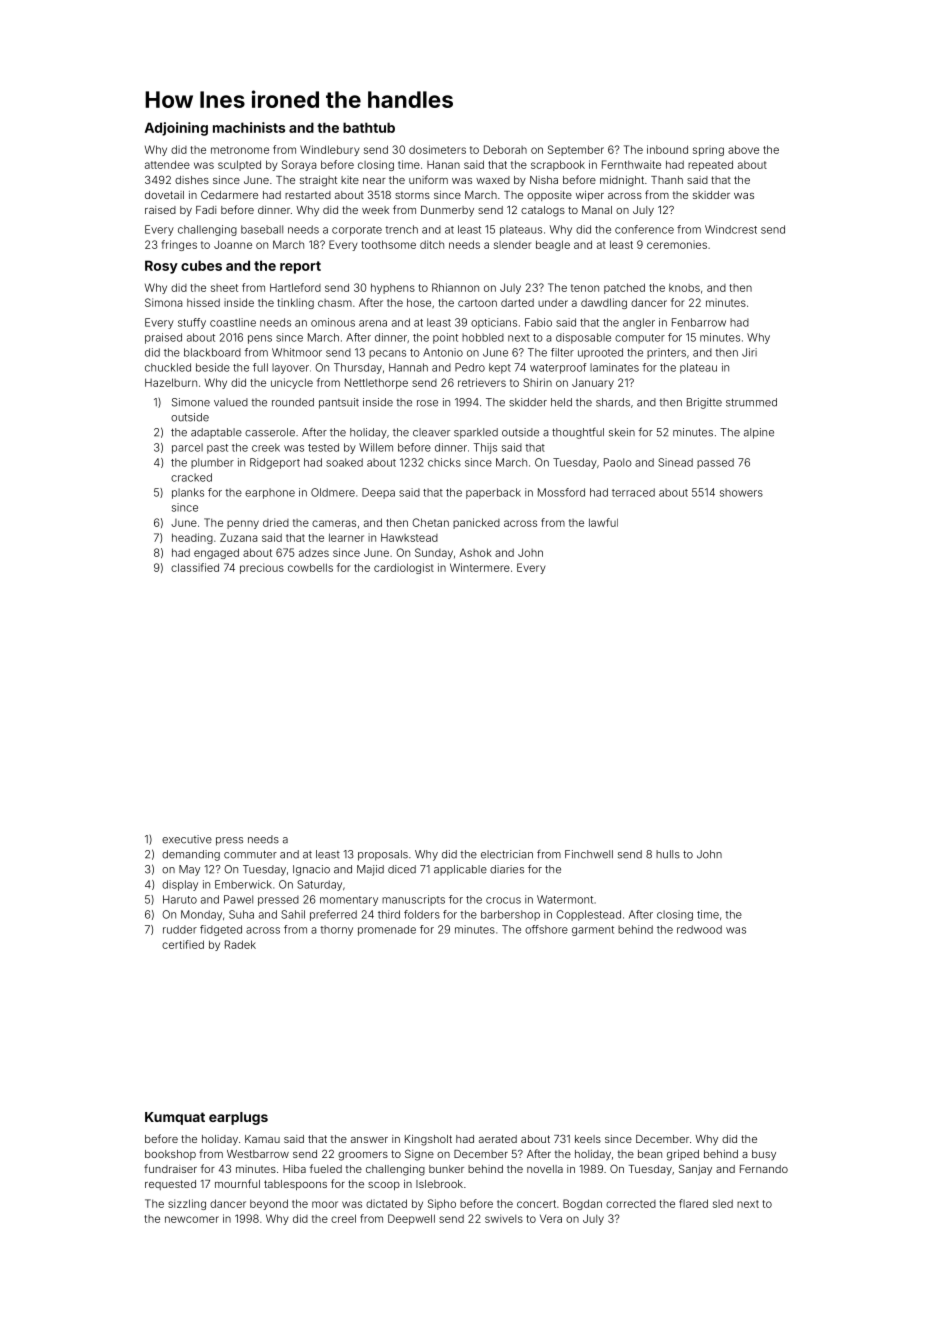 This screenshot has height=1327, width=934. I want to click on executive, so click(187, 839).
